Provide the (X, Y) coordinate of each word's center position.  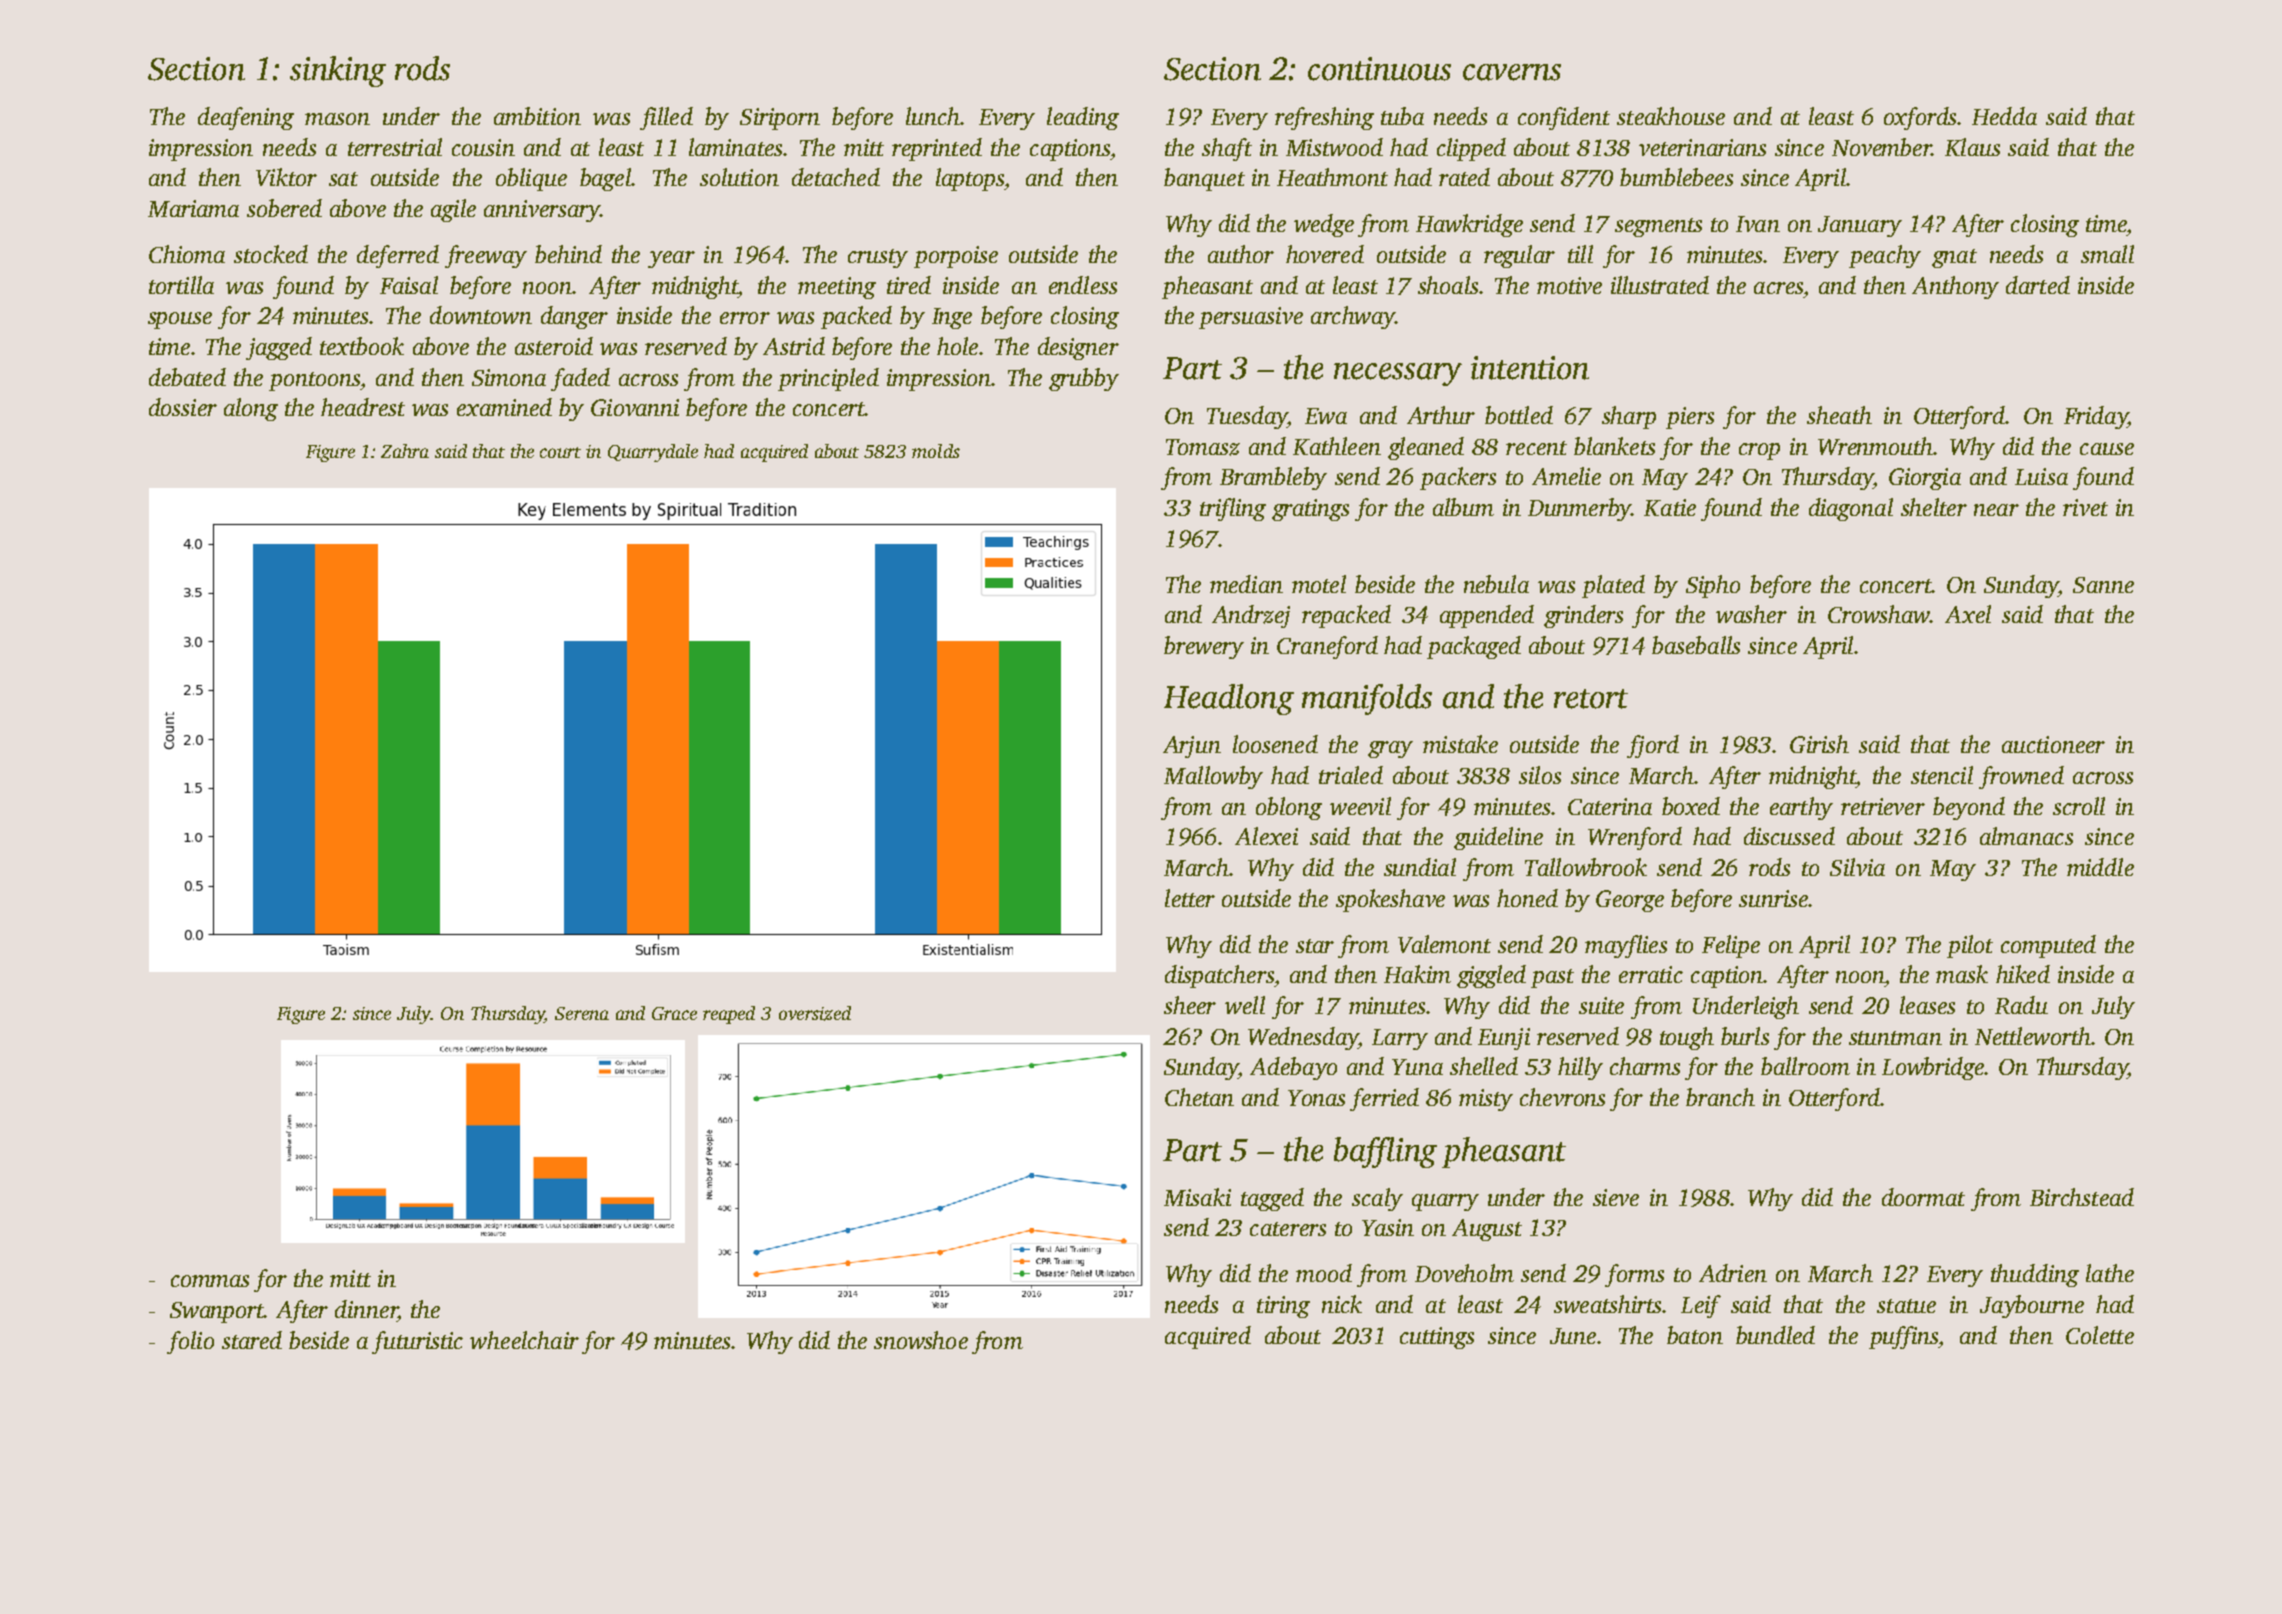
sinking (338, 71)
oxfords (1920, 118)
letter (1190, 898)
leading (1083, 118)
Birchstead (2082, 1197)
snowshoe (921, 1340)
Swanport (217, 1312)
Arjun (1192, 747)
